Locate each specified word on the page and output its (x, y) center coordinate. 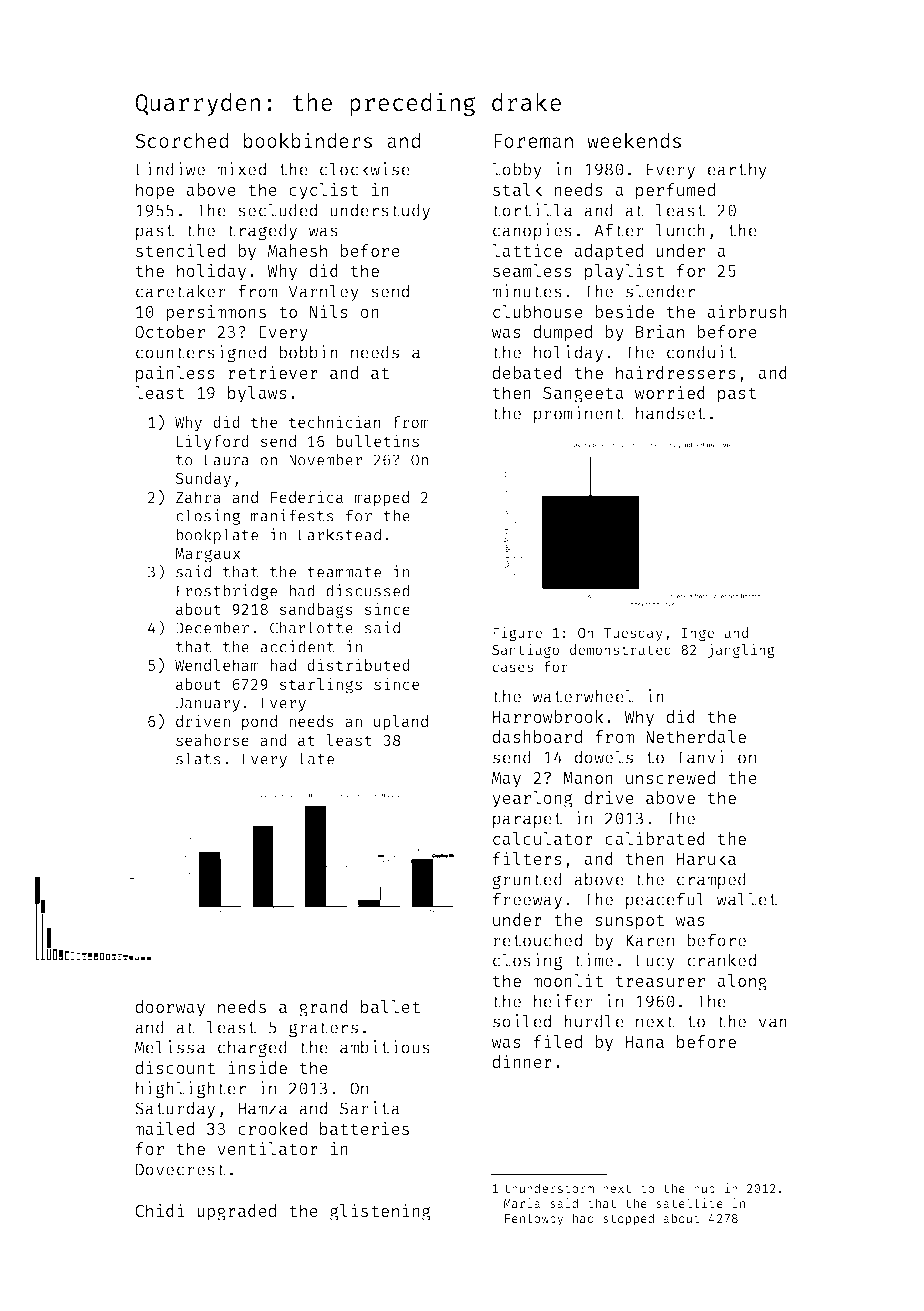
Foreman (533, 141)
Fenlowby (534, 1219)
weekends (634, 140)
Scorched (181, 140)
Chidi (160, 1210)
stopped (628, 1219)
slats (198, 758)
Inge (698, 634)
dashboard (537, 736)
